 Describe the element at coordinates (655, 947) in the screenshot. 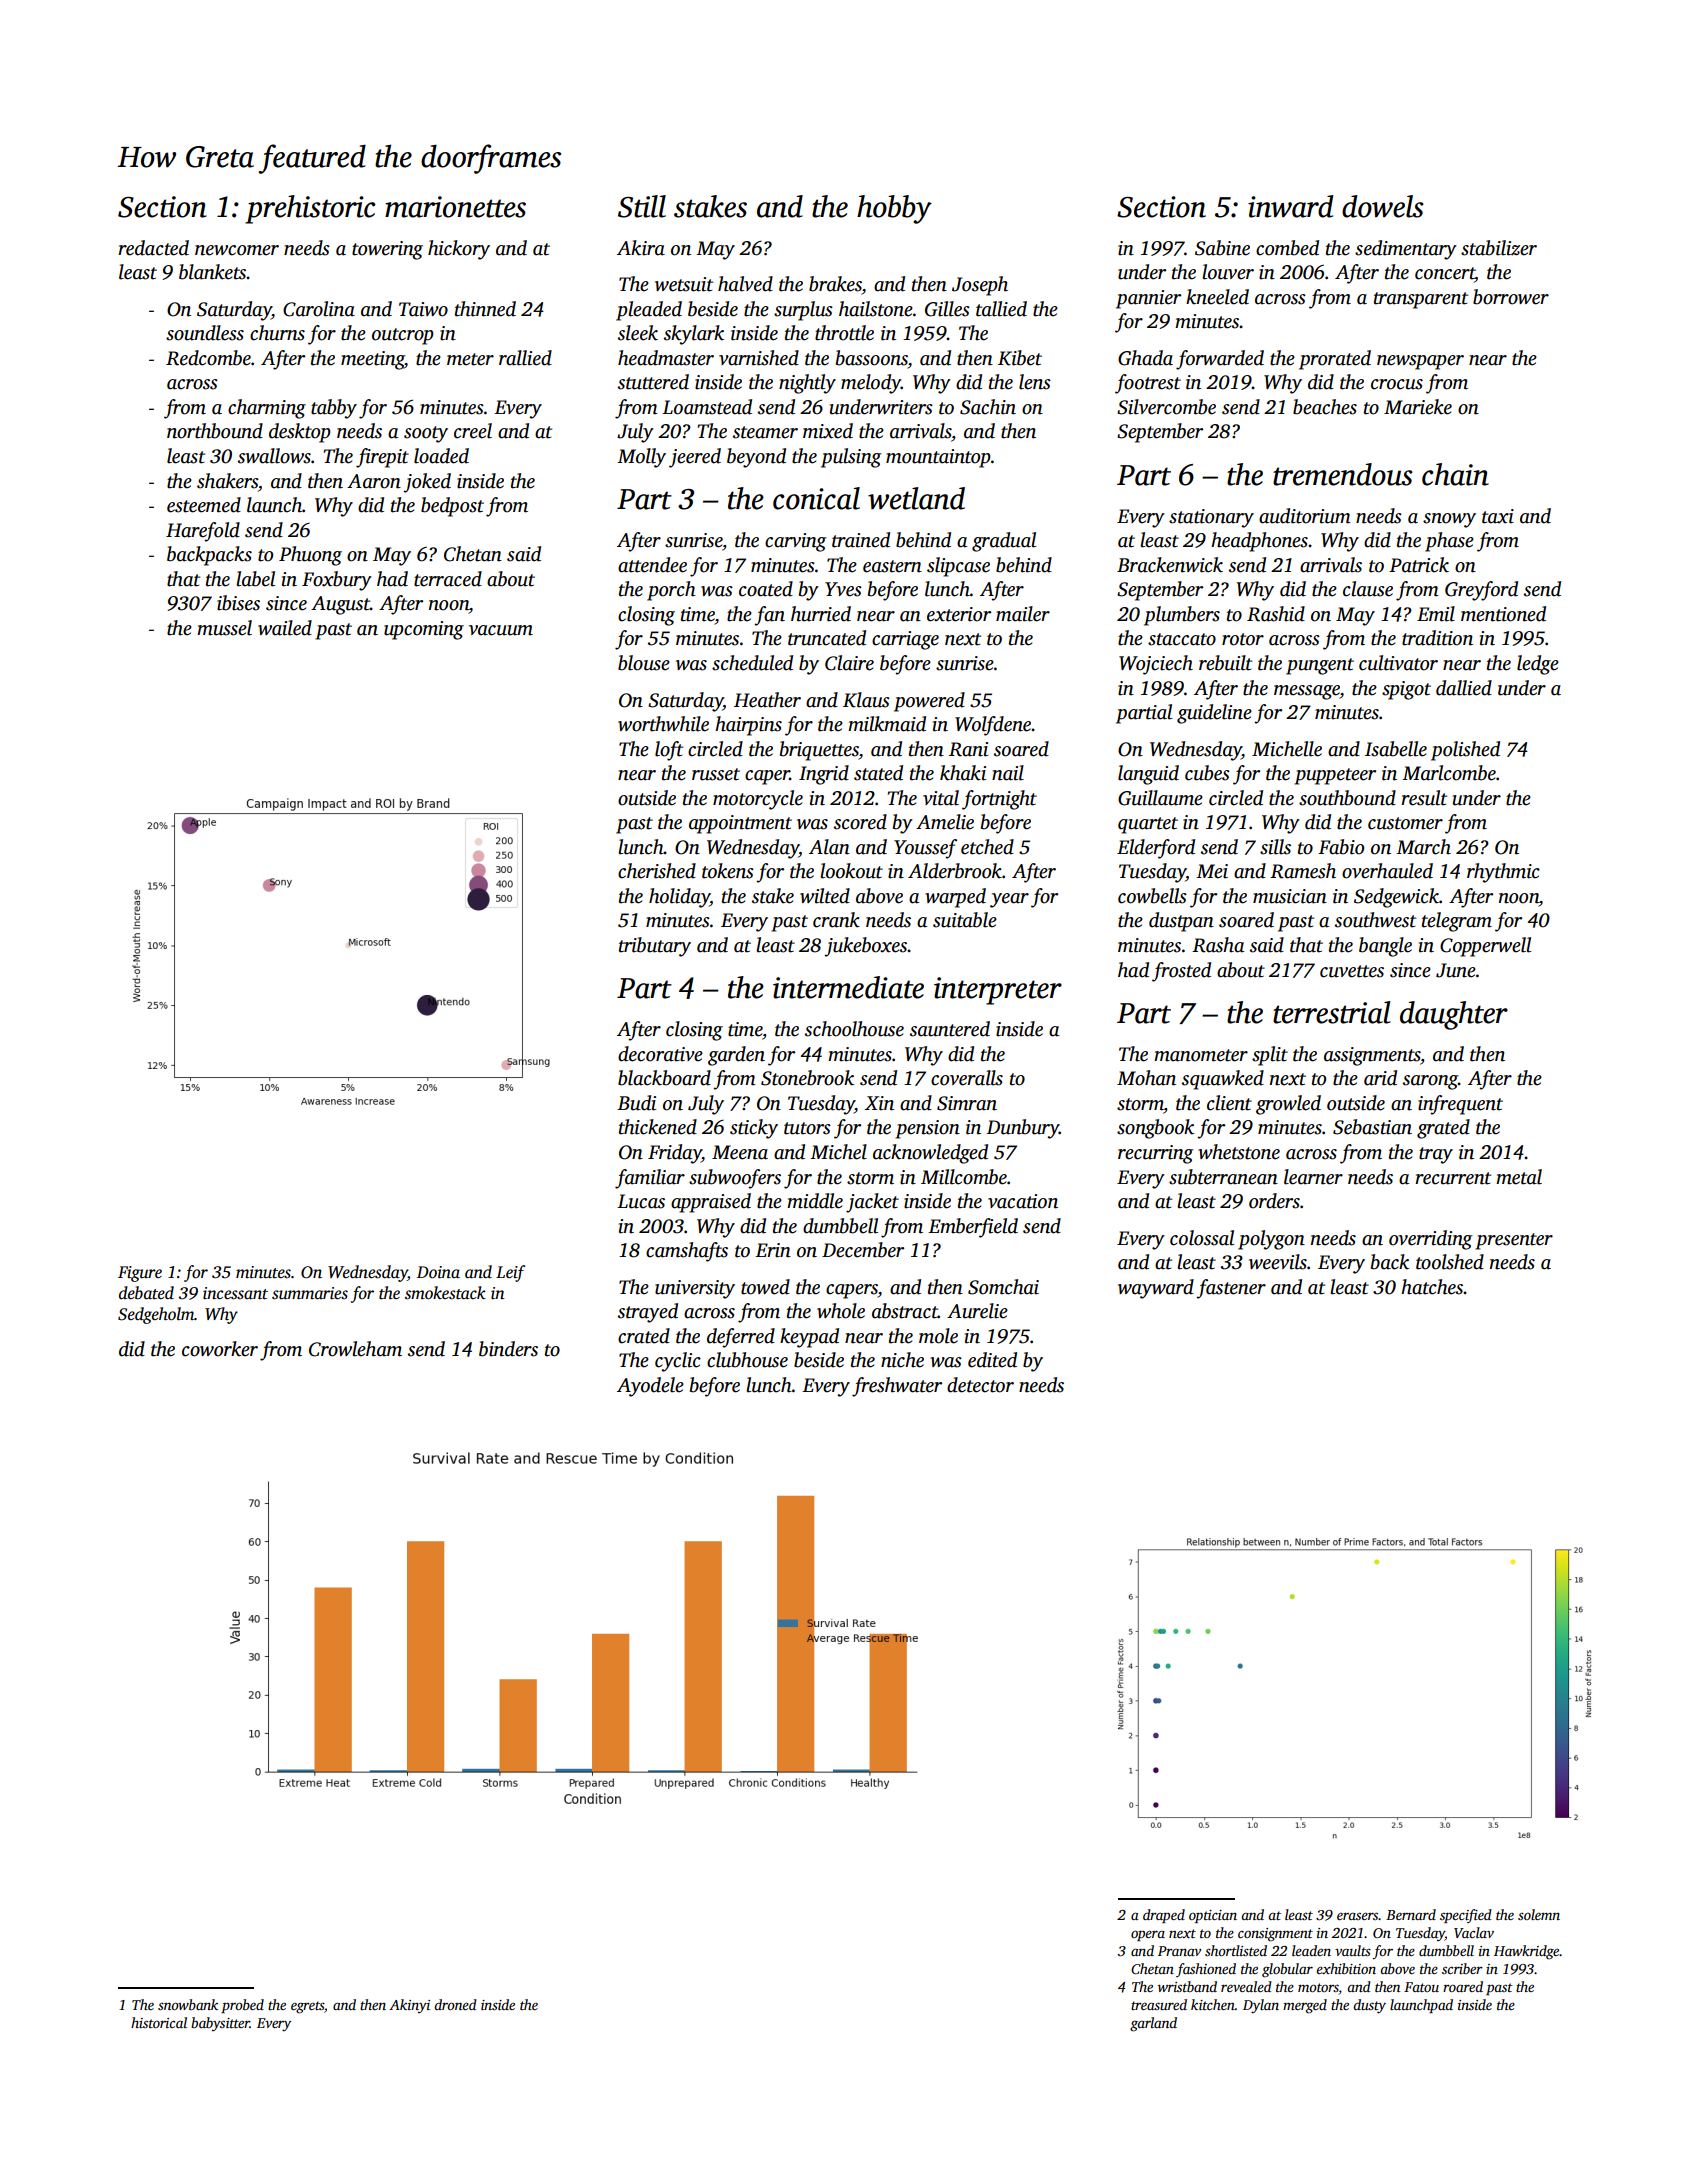

I see `tributary` at that location.
